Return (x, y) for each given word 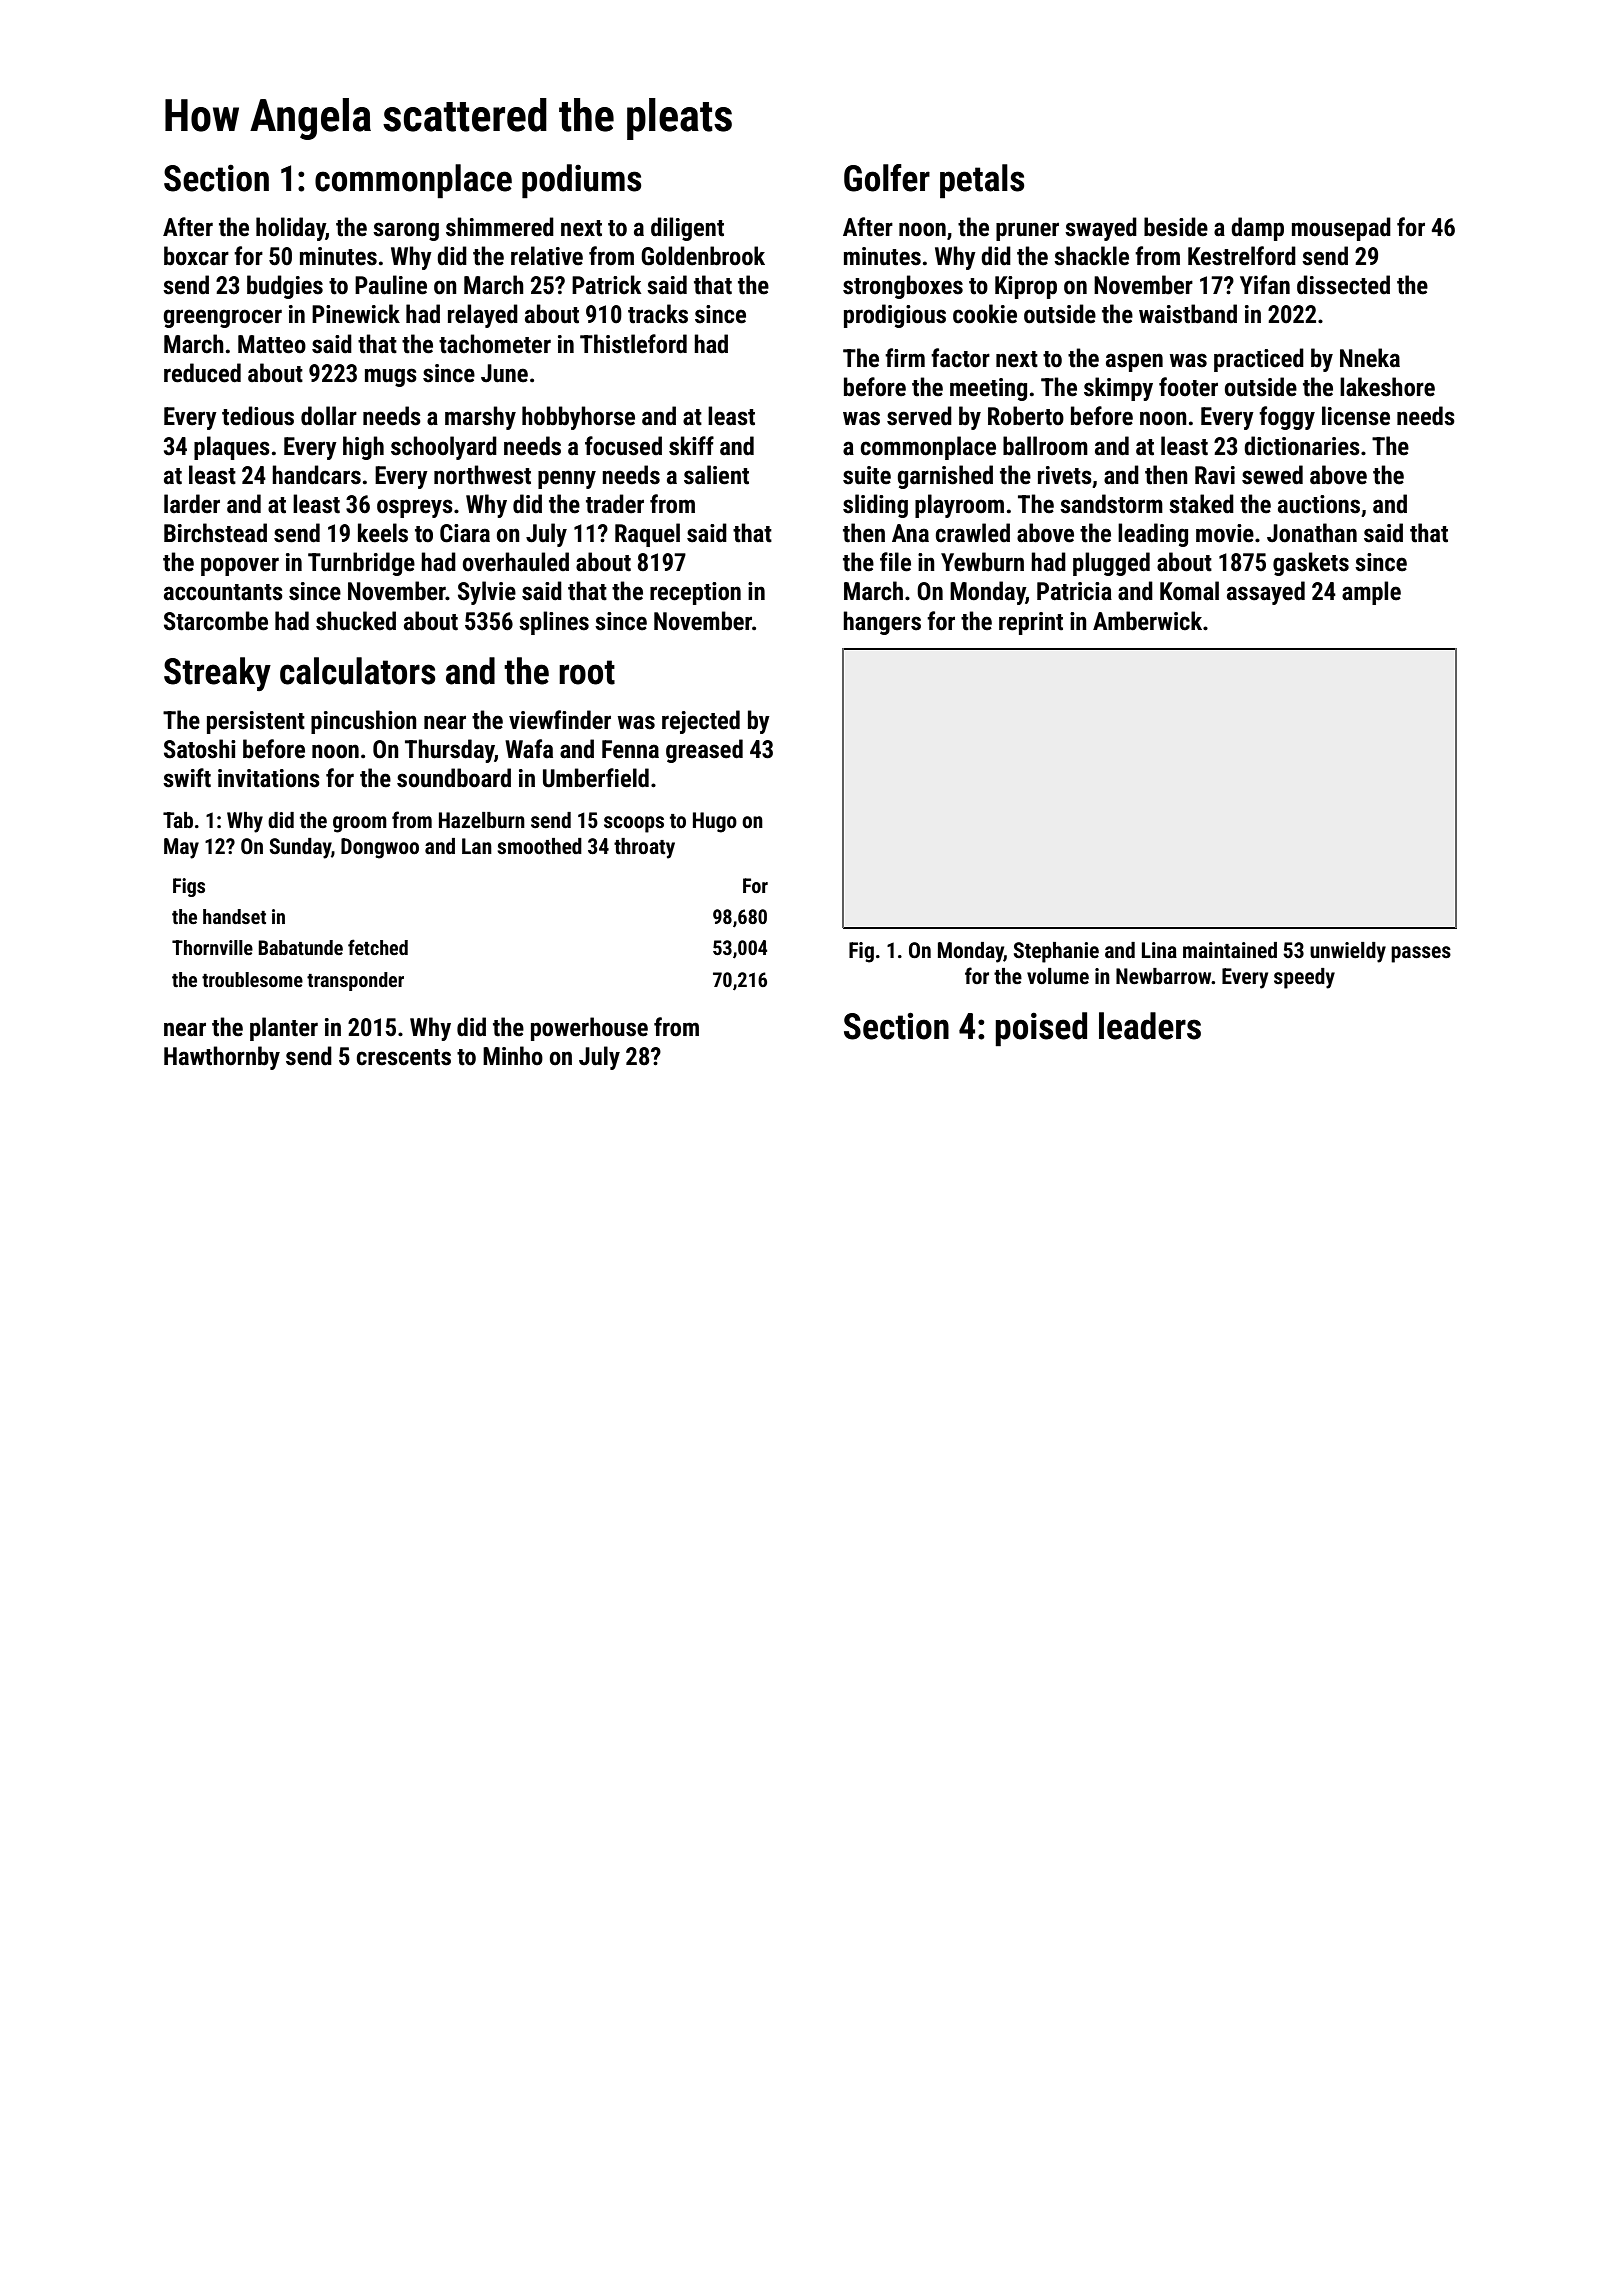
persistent (256, 722)
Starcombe (216, 621)
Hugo (715, 822)
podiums (582, 181)
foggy (1287, 418)
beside (1176, 227)
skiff (691, 446)
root (587, 672)
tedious (258, 416)
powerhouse (589, 1029)
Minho (513, 1056)
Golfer (887, 178)
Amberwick (1147, 621)
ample (1371, 593)
